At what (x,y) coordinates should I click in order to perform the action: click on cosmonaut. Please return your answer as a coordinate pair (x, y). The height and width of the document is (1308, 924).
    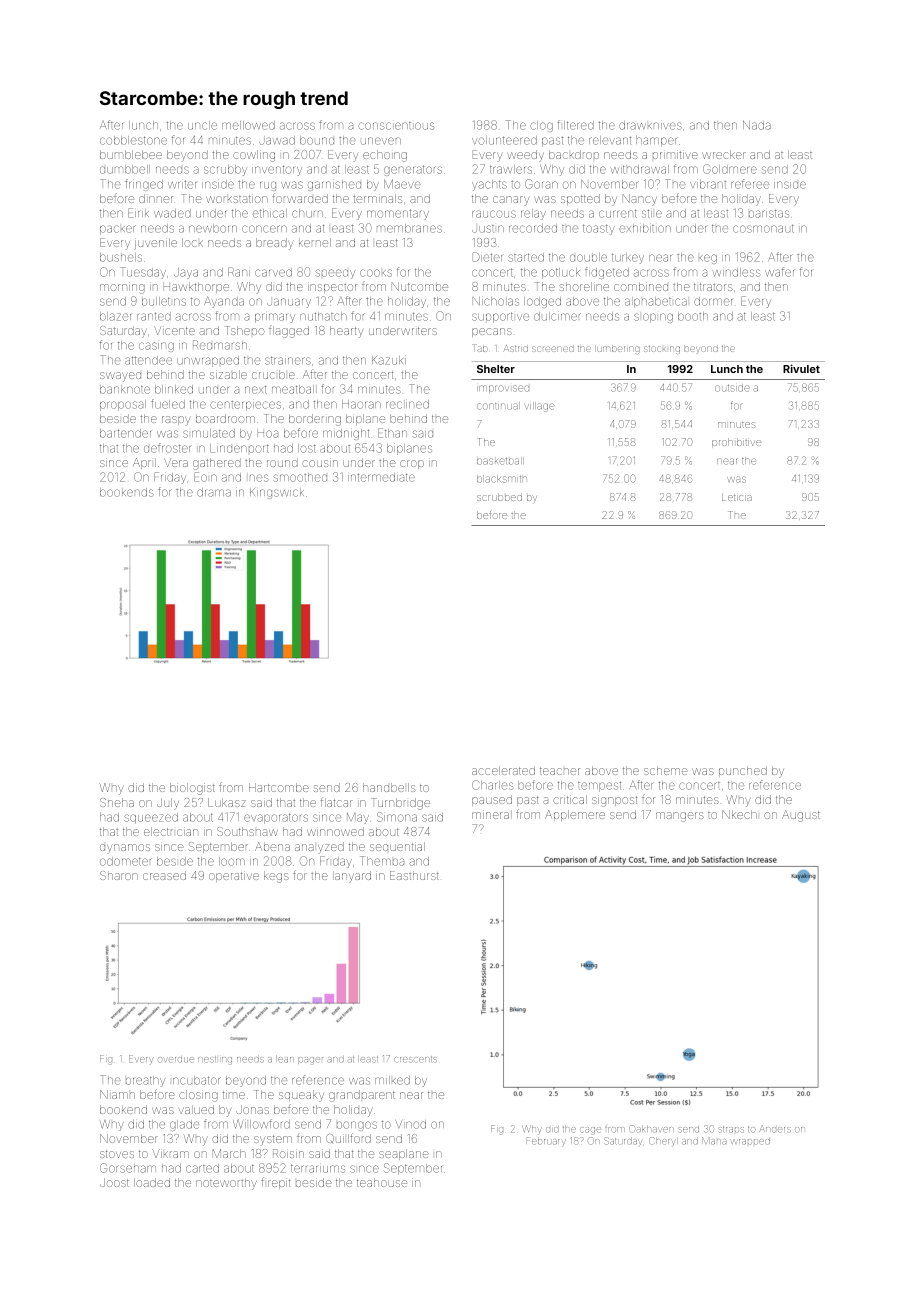
    Looking at the image, I should click on (763, 228).
